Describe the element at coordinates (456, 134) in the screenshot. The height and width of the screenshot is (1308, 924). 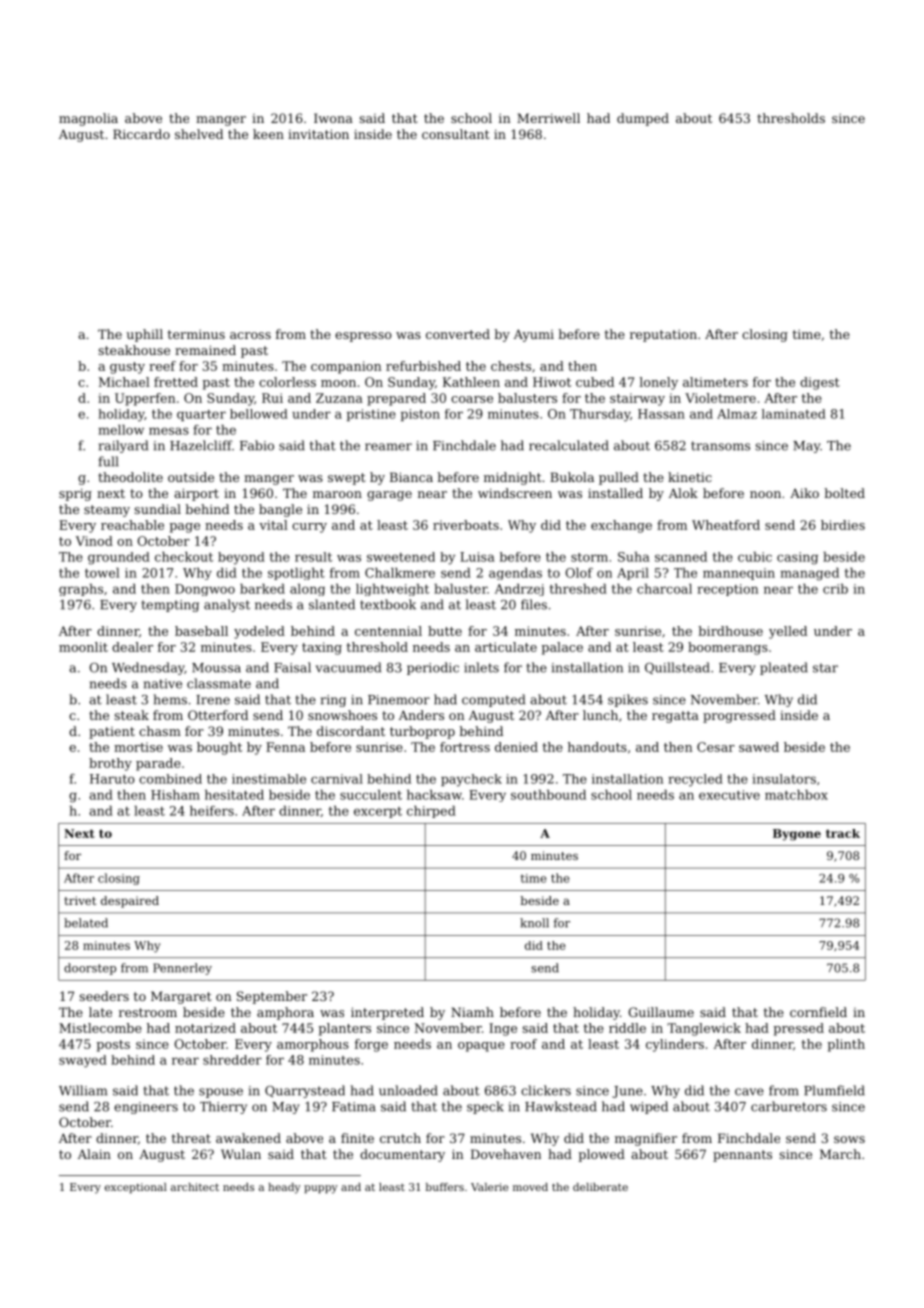
I see `consultant` at that location.
